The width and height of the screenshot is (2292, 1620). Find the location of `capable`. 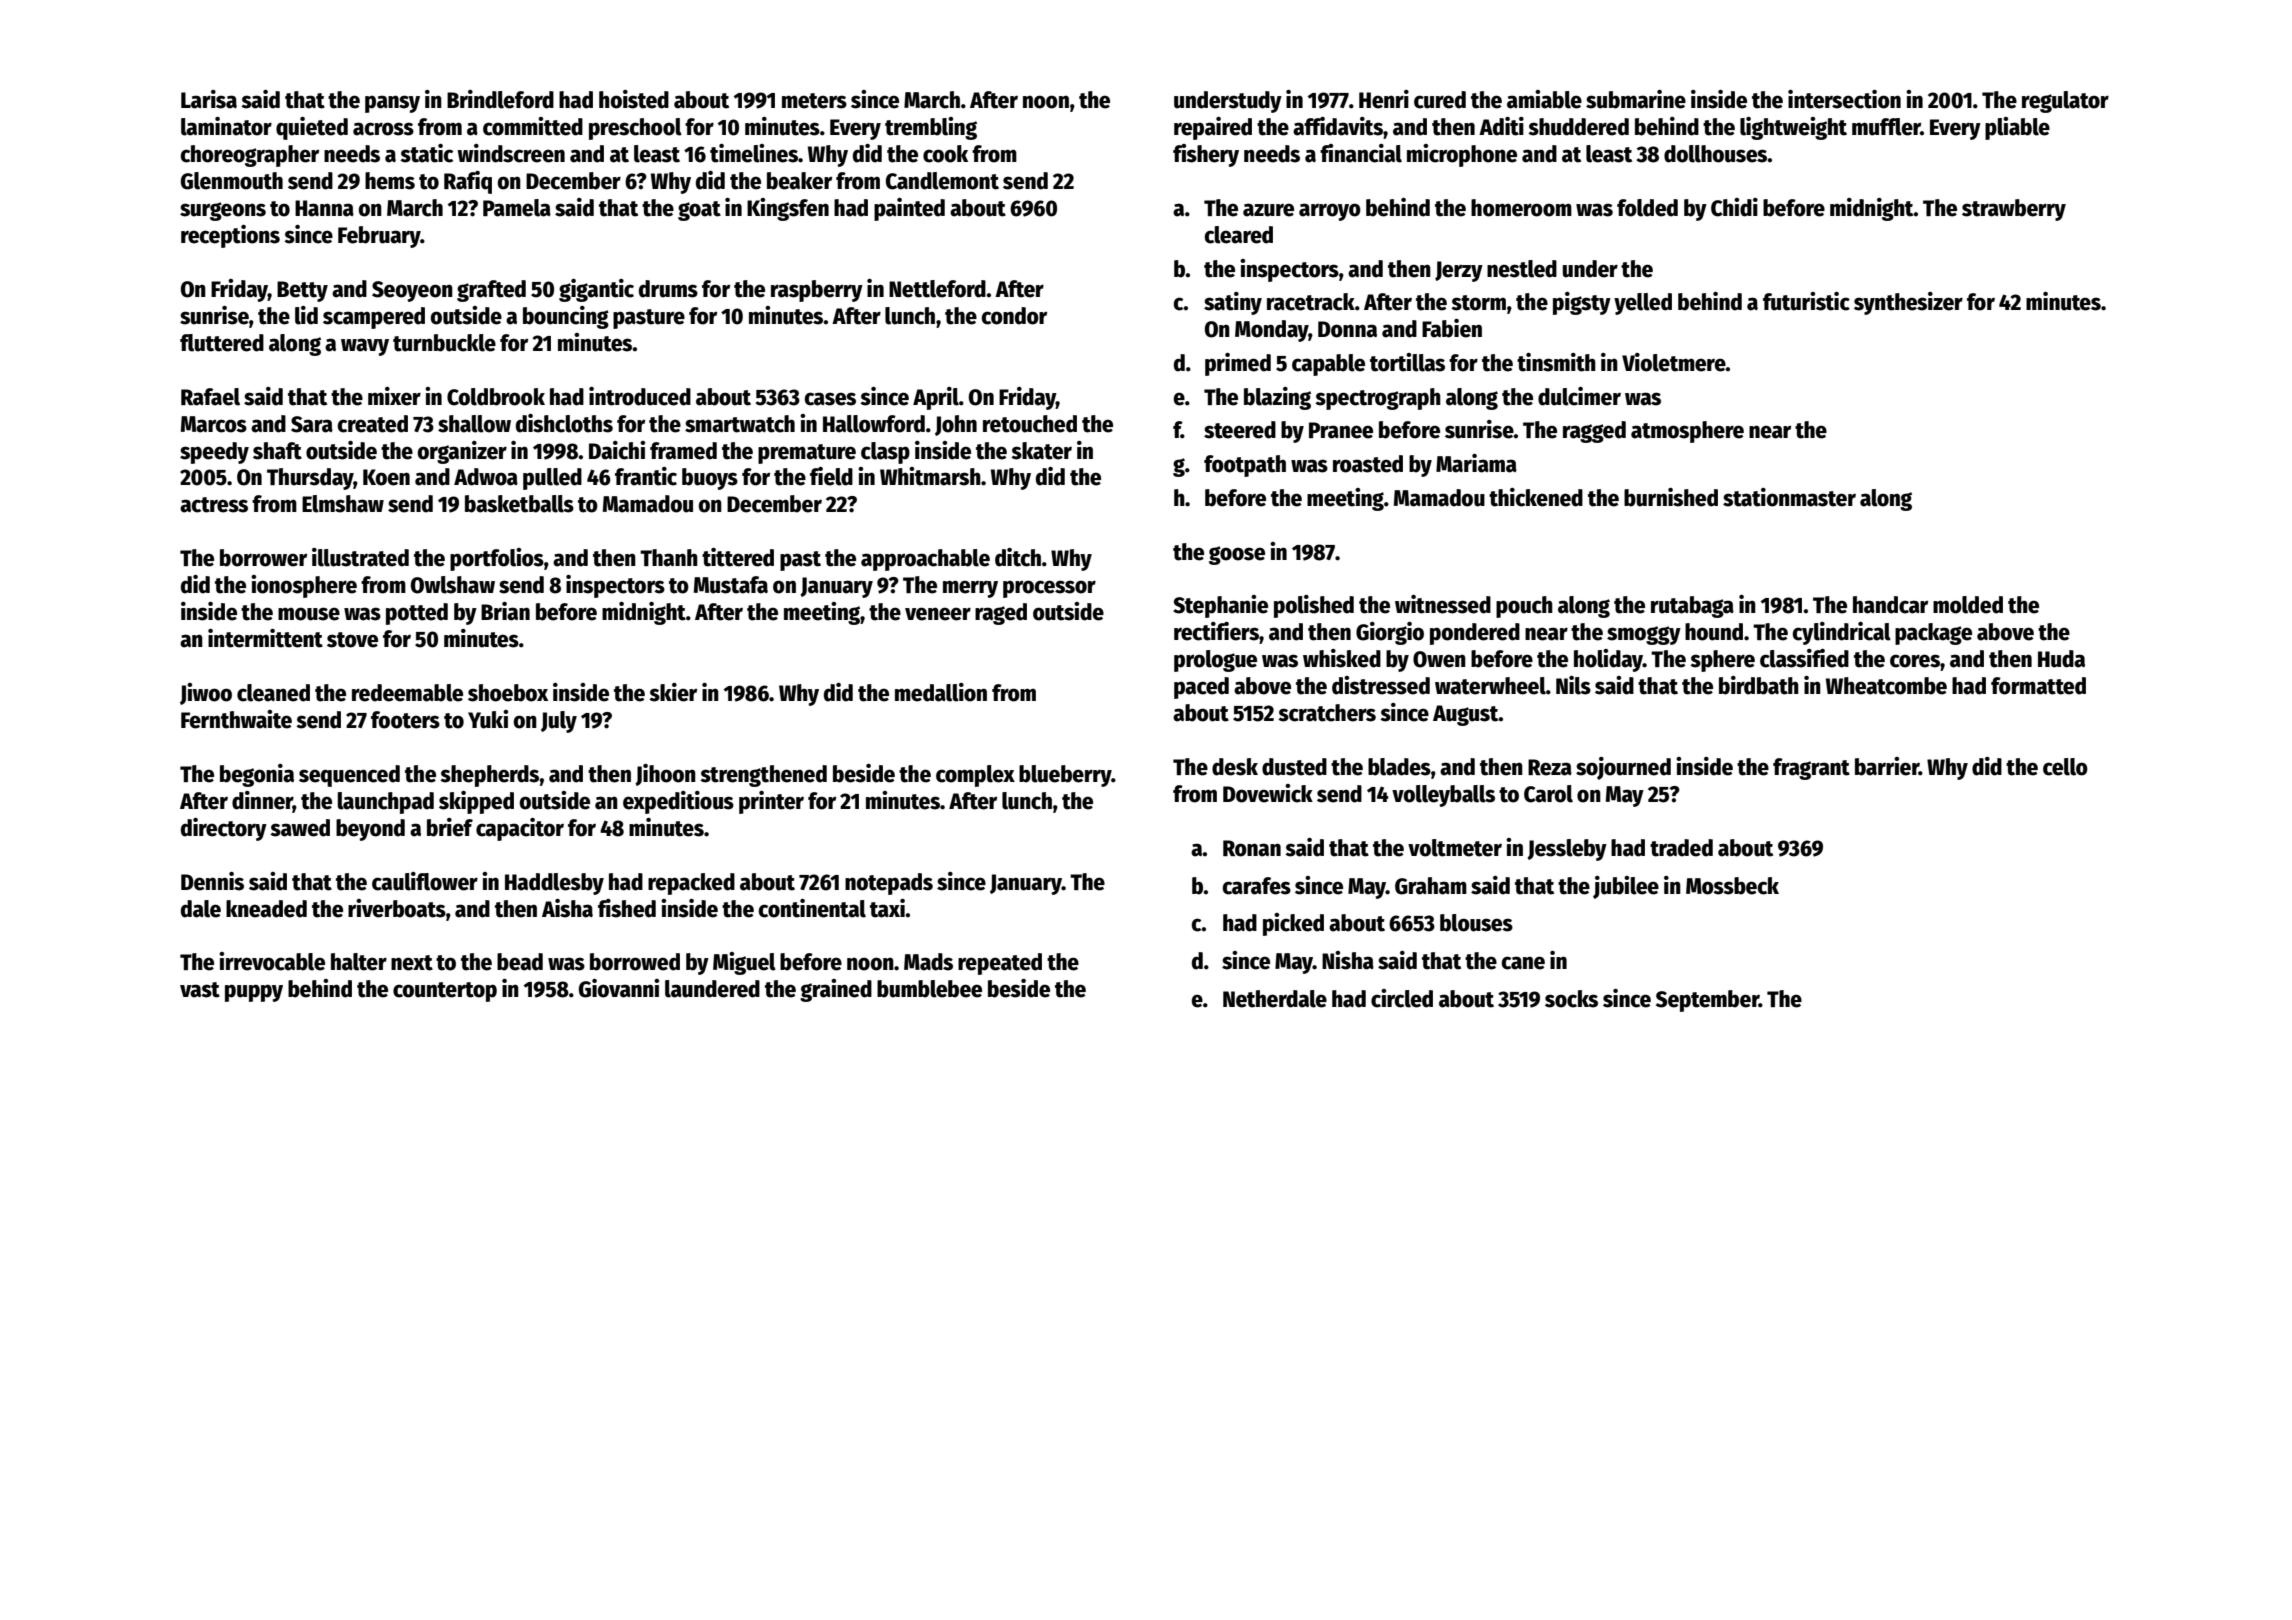

capable is located at coordinates (1328, 365).
